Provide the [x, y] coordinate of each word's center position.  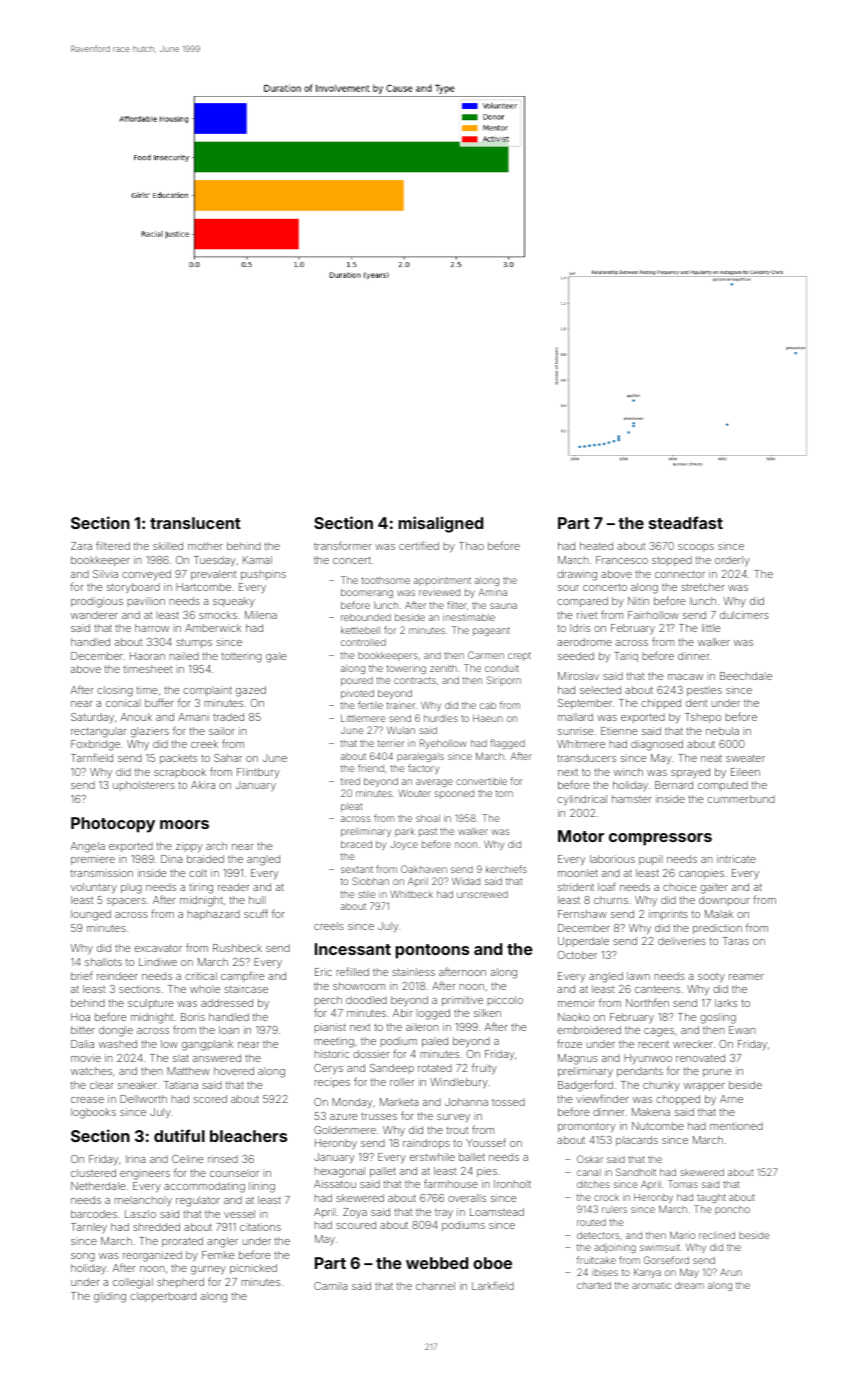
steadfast [686, 522]
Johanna [466, 1102]
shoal [428, 818]
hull [257, 900]
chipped [661, 704]
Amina [492, 592]
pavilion [146, 602]
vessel [239, 1214]
